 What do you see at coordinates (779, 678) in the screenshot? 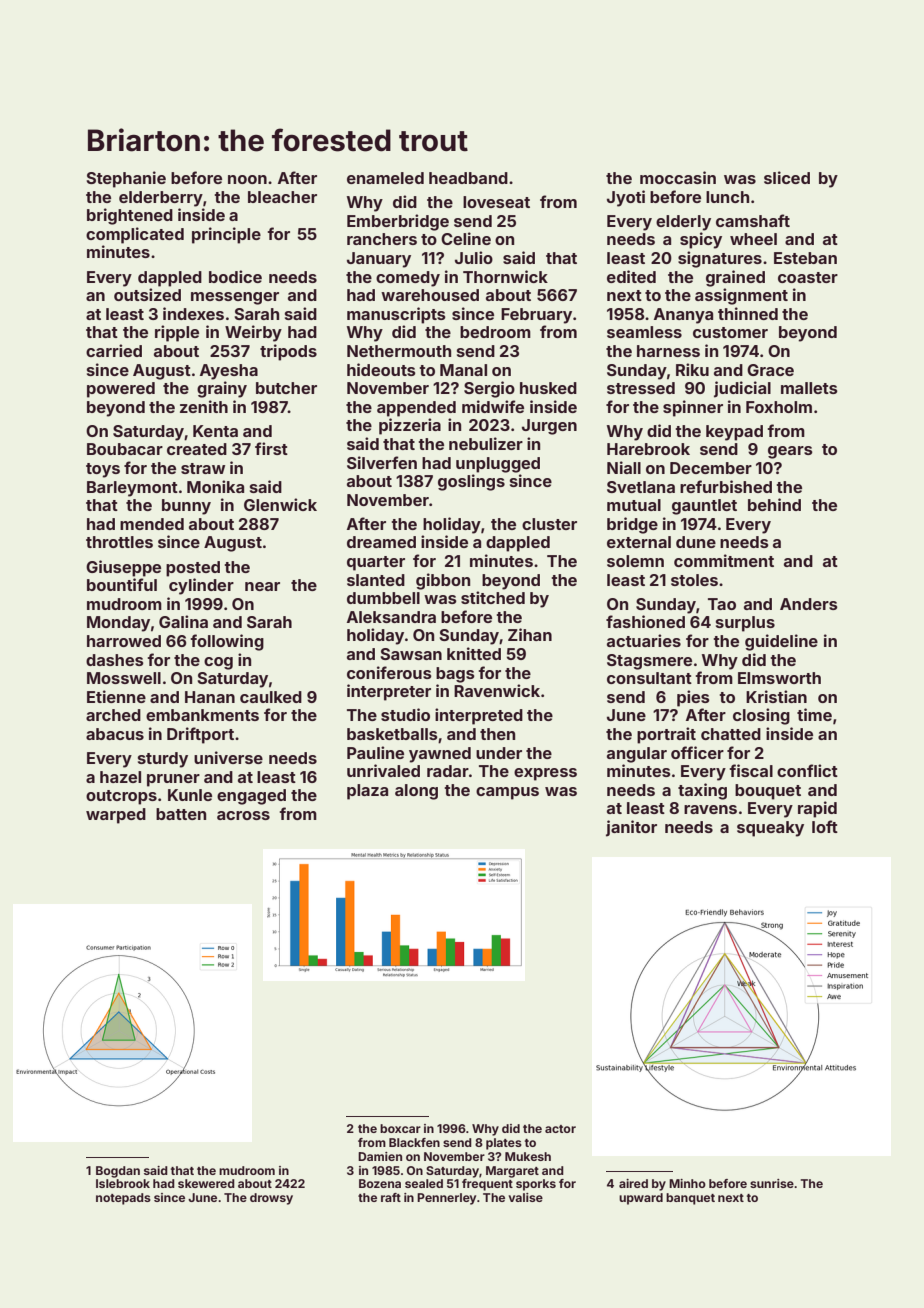
I see `Elmsworth` at bounding box center [779, 678].
